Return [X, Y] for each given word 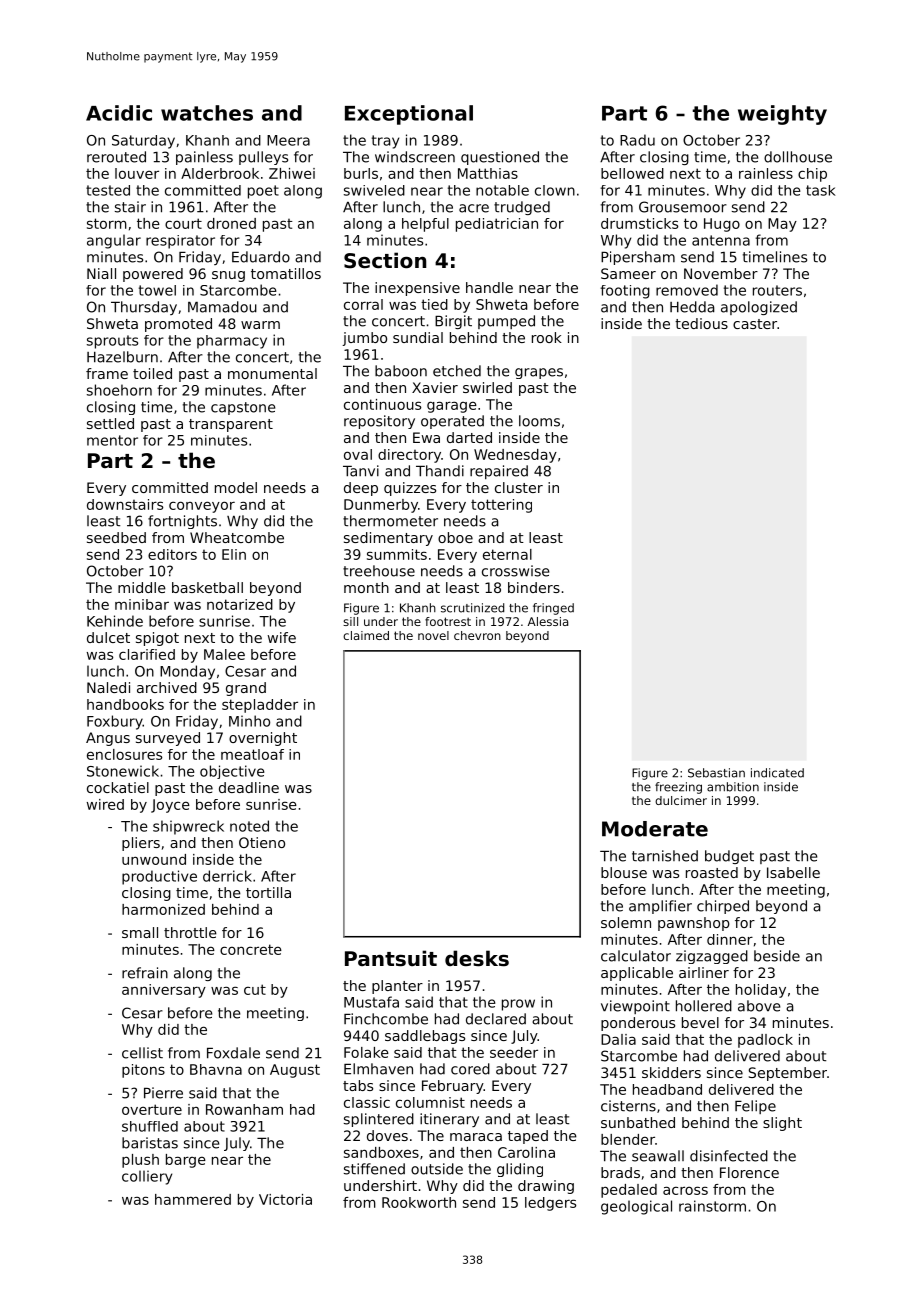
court [183, 223]
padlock [765, 1041]
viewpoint [635, 1007]
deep [361, 489]
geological [636, 1207]
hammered [193, 1199]
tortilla [268, 892]
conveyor [202, 507]
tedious [701, 323]
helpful [425, 225]
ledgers [550, 1204]
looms [539, 421]
